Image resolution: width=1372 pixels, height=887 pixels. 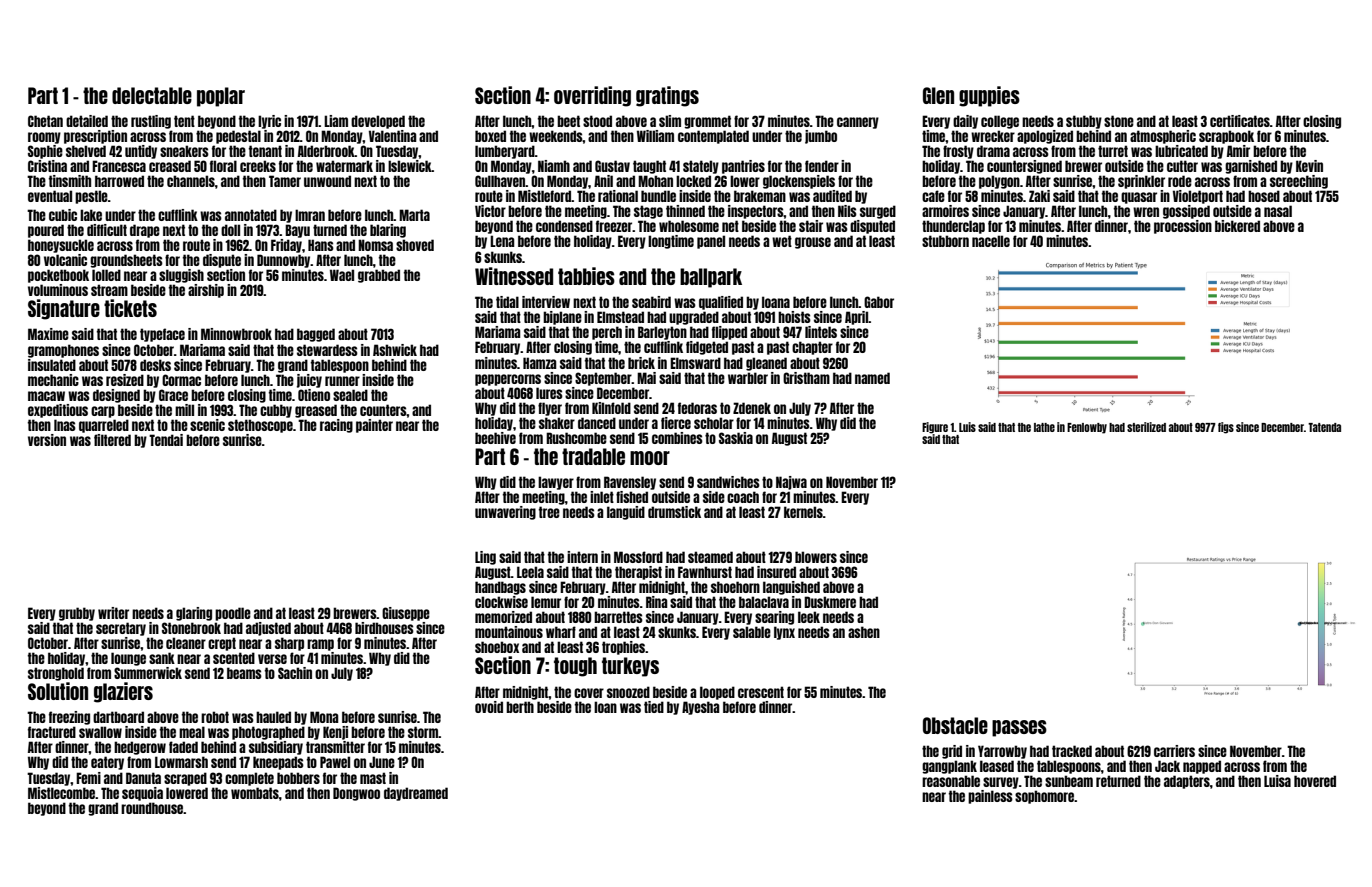 I want to click on fractured, so click(x=52, y=732).
